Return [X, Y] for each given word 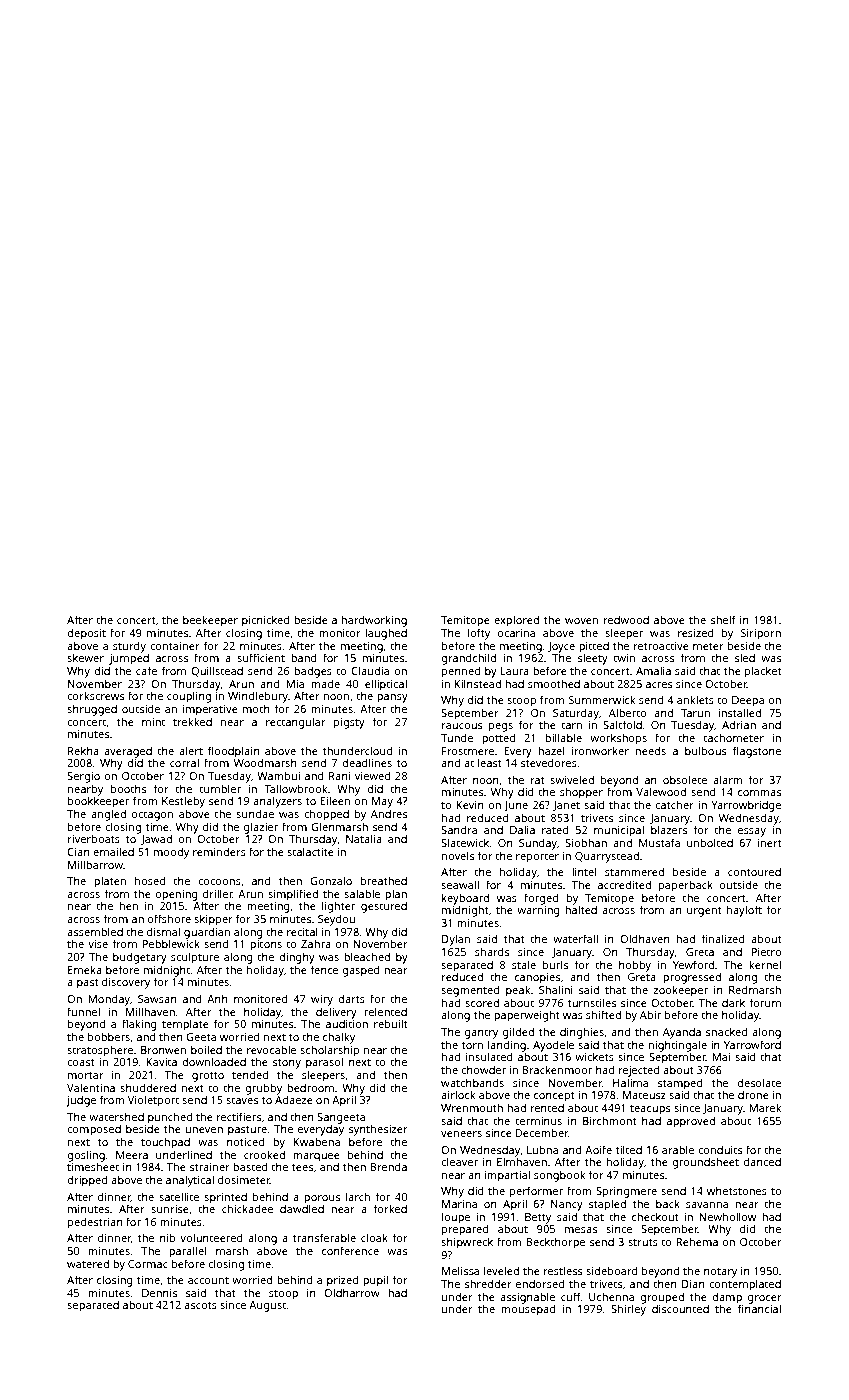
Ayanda [682, 1033]
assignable [527, 1298]
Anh [217, 999]
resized [696, 633]
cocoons [219, 882]
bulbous [705, 750]
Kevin [470, 805]
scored [482, 1003]
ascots [200, 1305]
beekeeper [210, 621]
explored [516, 621]
